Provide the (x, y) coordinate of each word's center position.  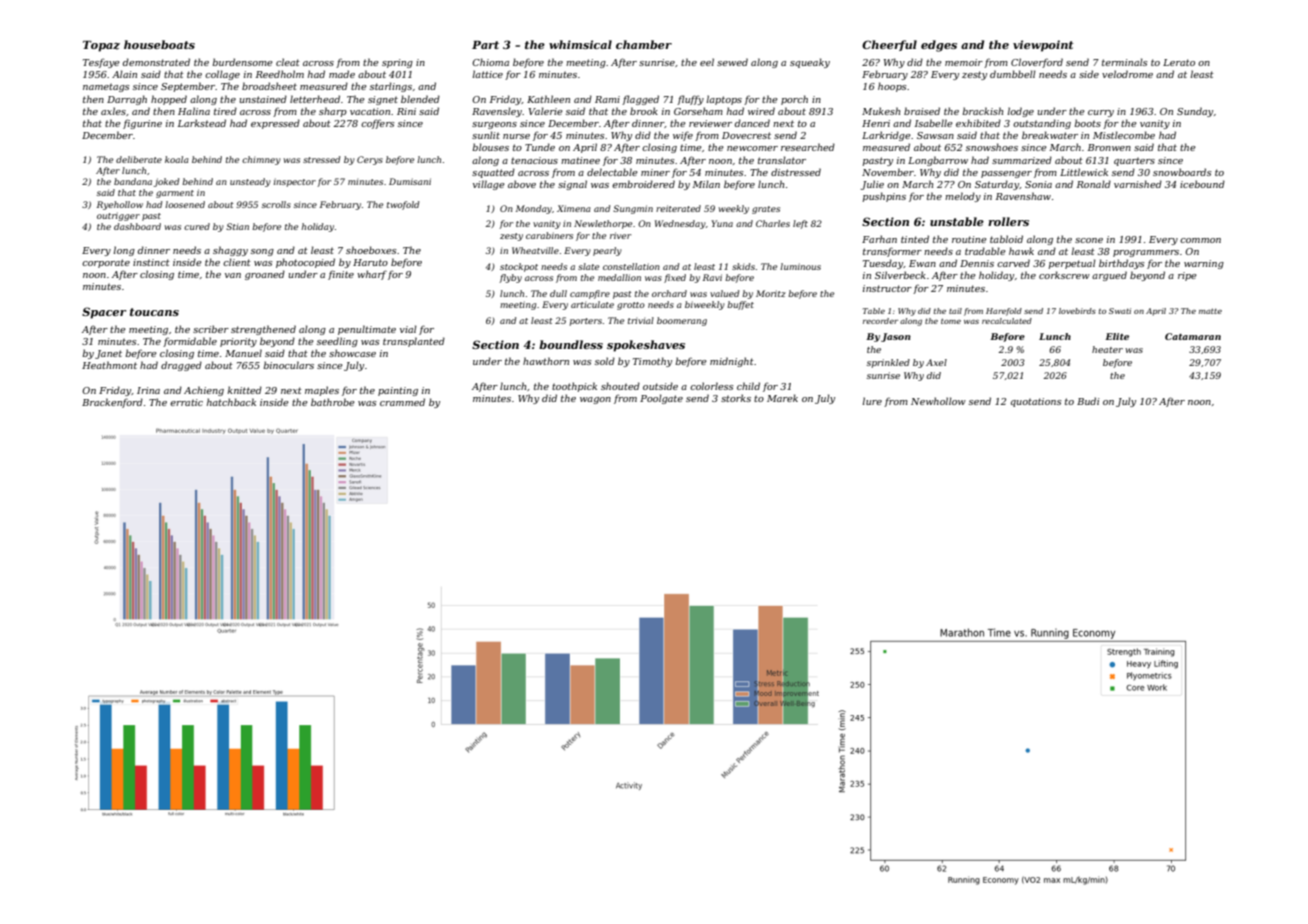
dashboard (137, 226)
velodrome (1127, 74)
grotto (631, 306)
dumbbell (1013, 74)
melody (963, 197)
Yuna (722, 223)
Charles (773, 223)
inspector (295, 182)
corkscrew (1064, 275)
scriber (211, 329)
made (342, 74)
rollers (1008, 221)
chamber (644, 44)
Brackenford (112, 403)
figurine (142, 124)
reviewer (710, 123)
